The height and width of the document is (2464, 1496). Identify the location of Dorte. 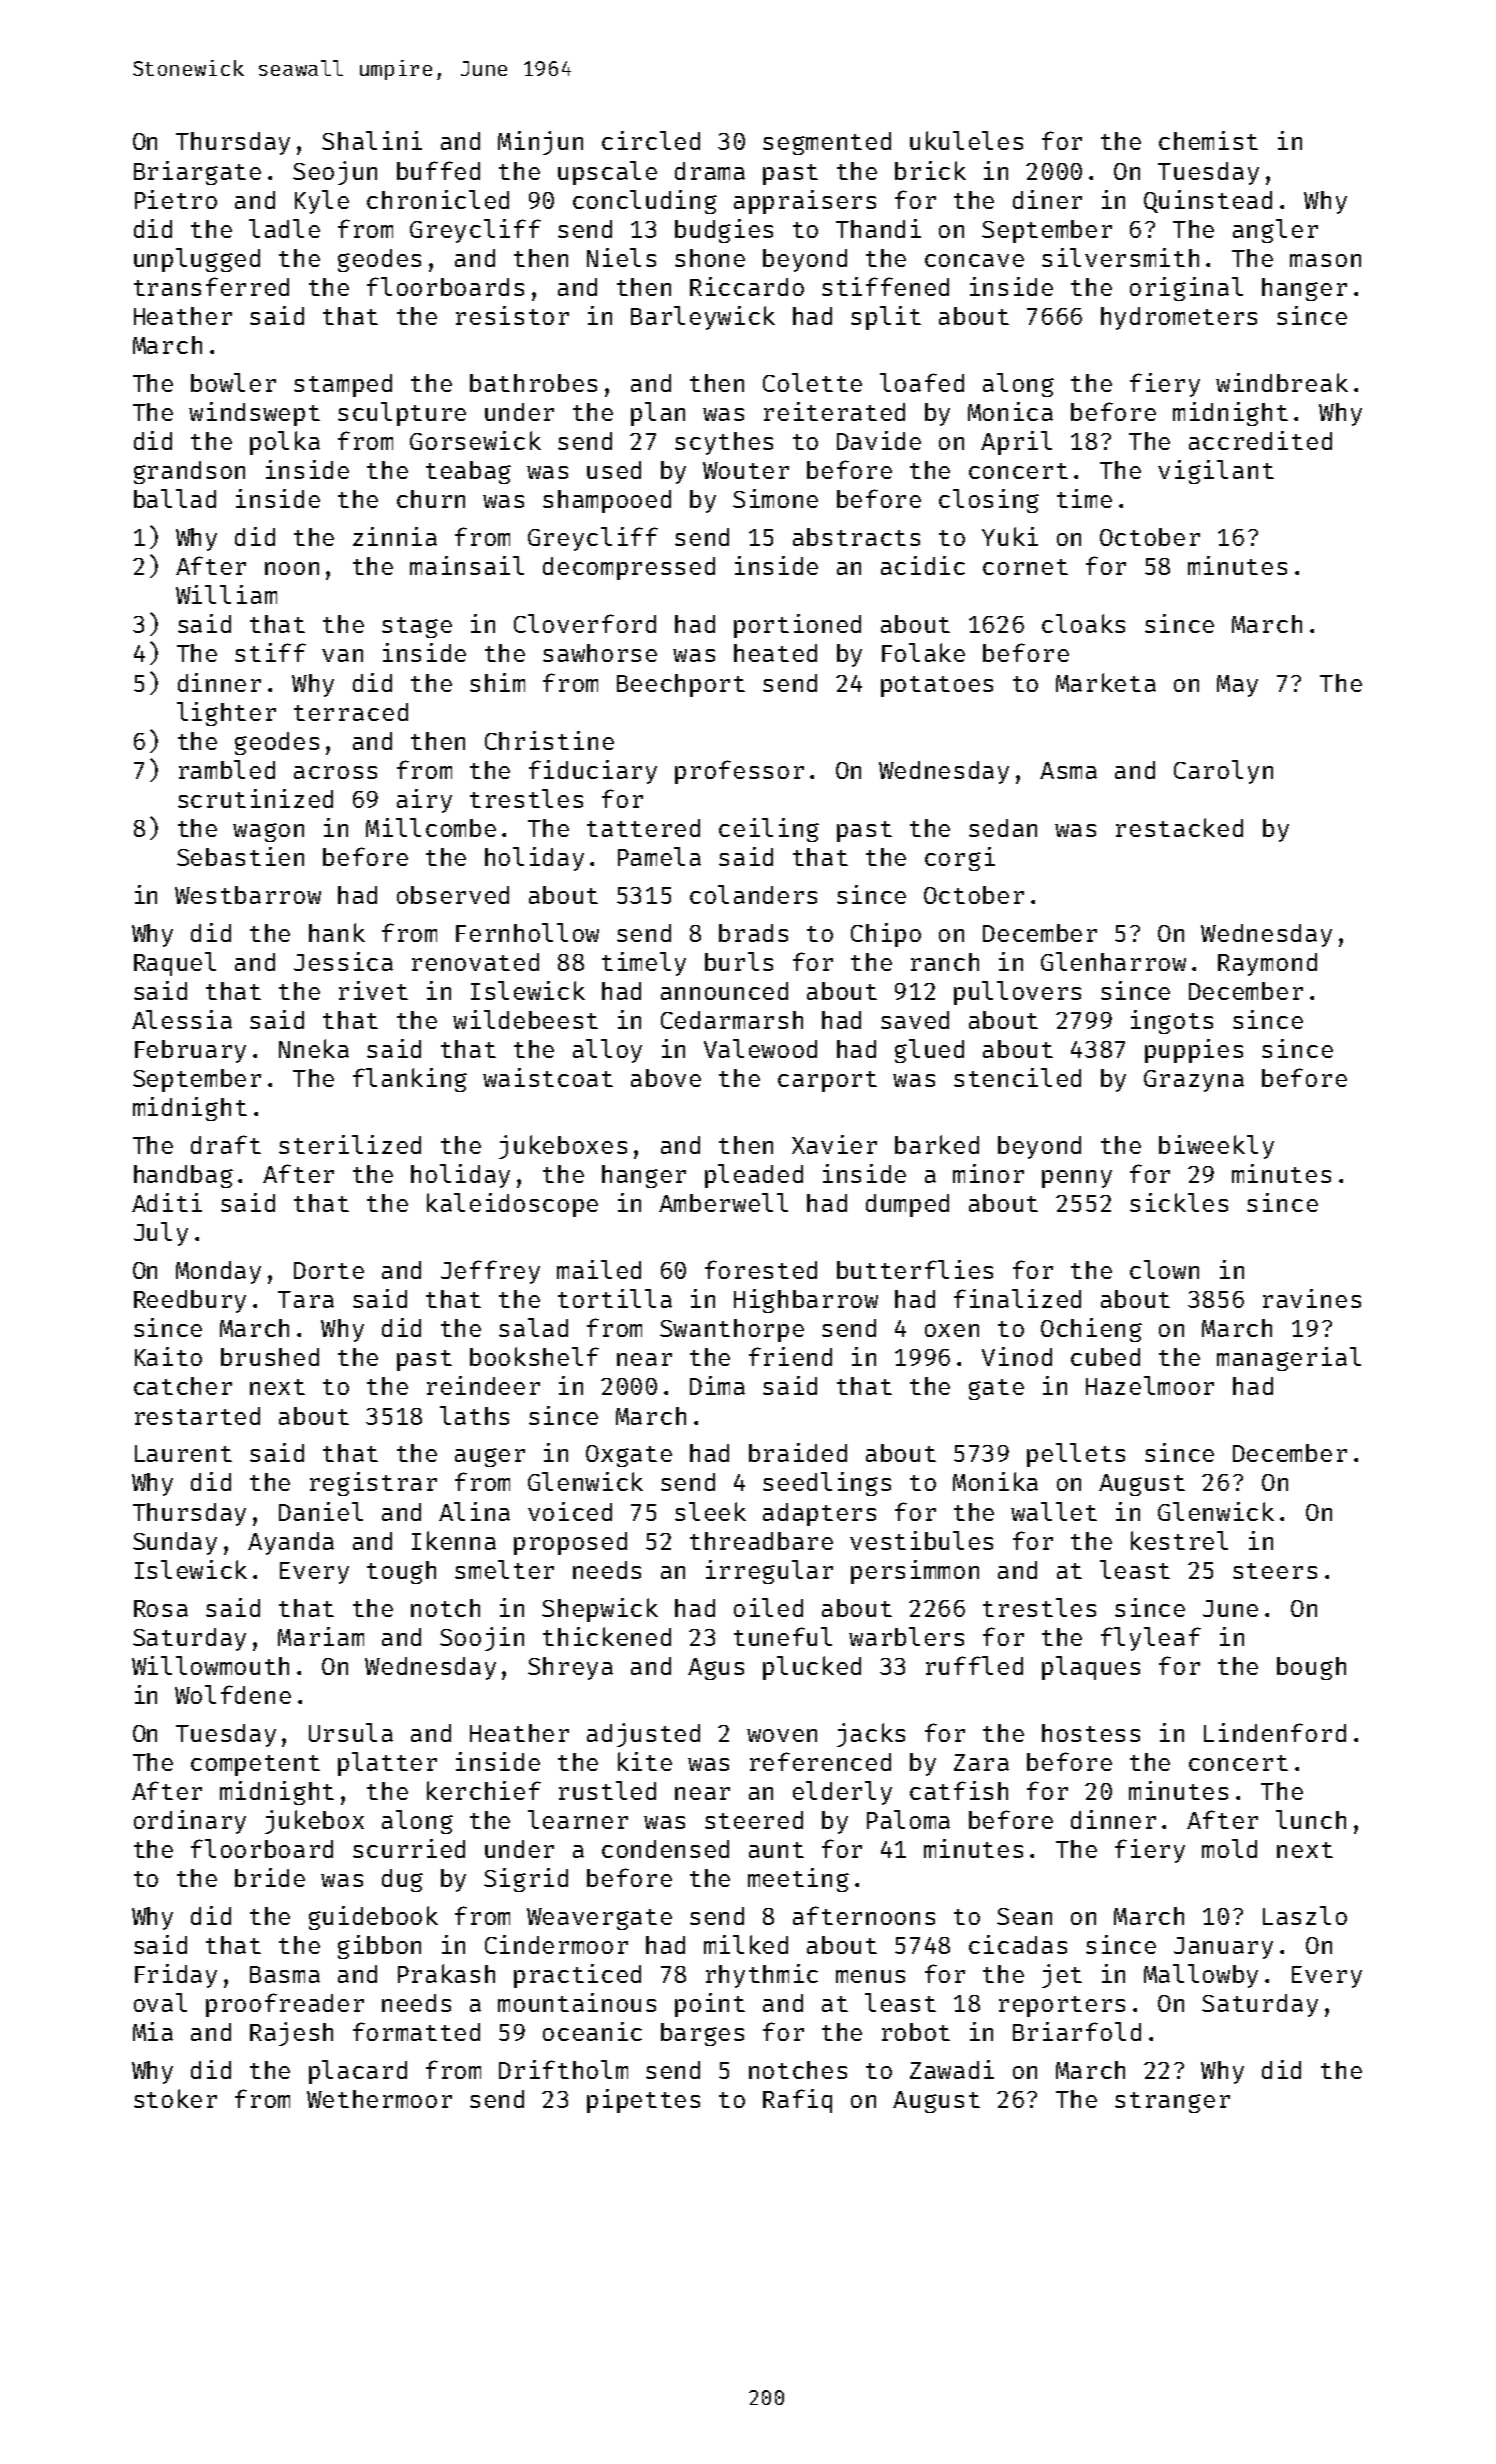
(329, 1270).
